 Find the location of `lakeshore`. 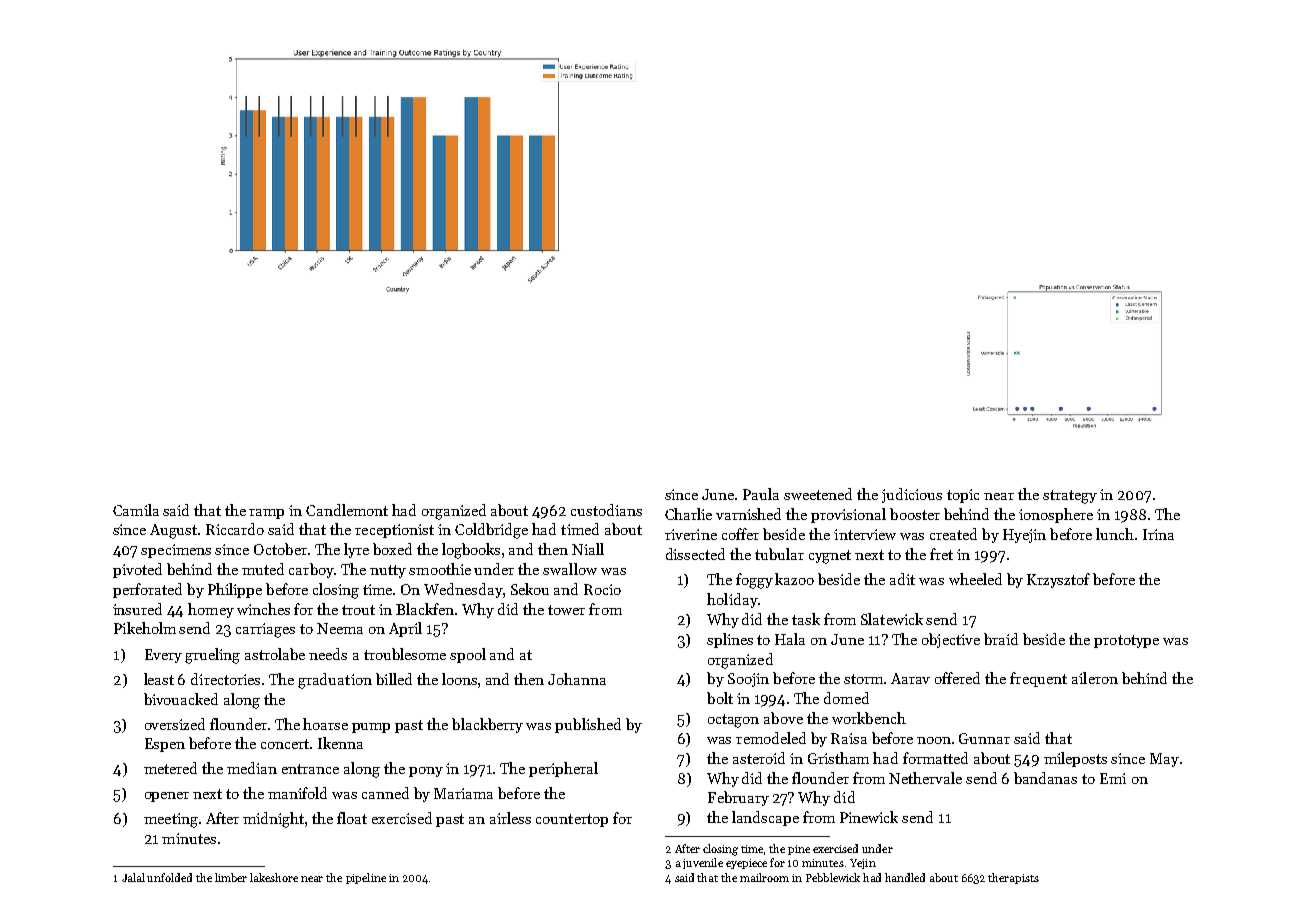

lakeshore is located at coordinates (274, 877).
